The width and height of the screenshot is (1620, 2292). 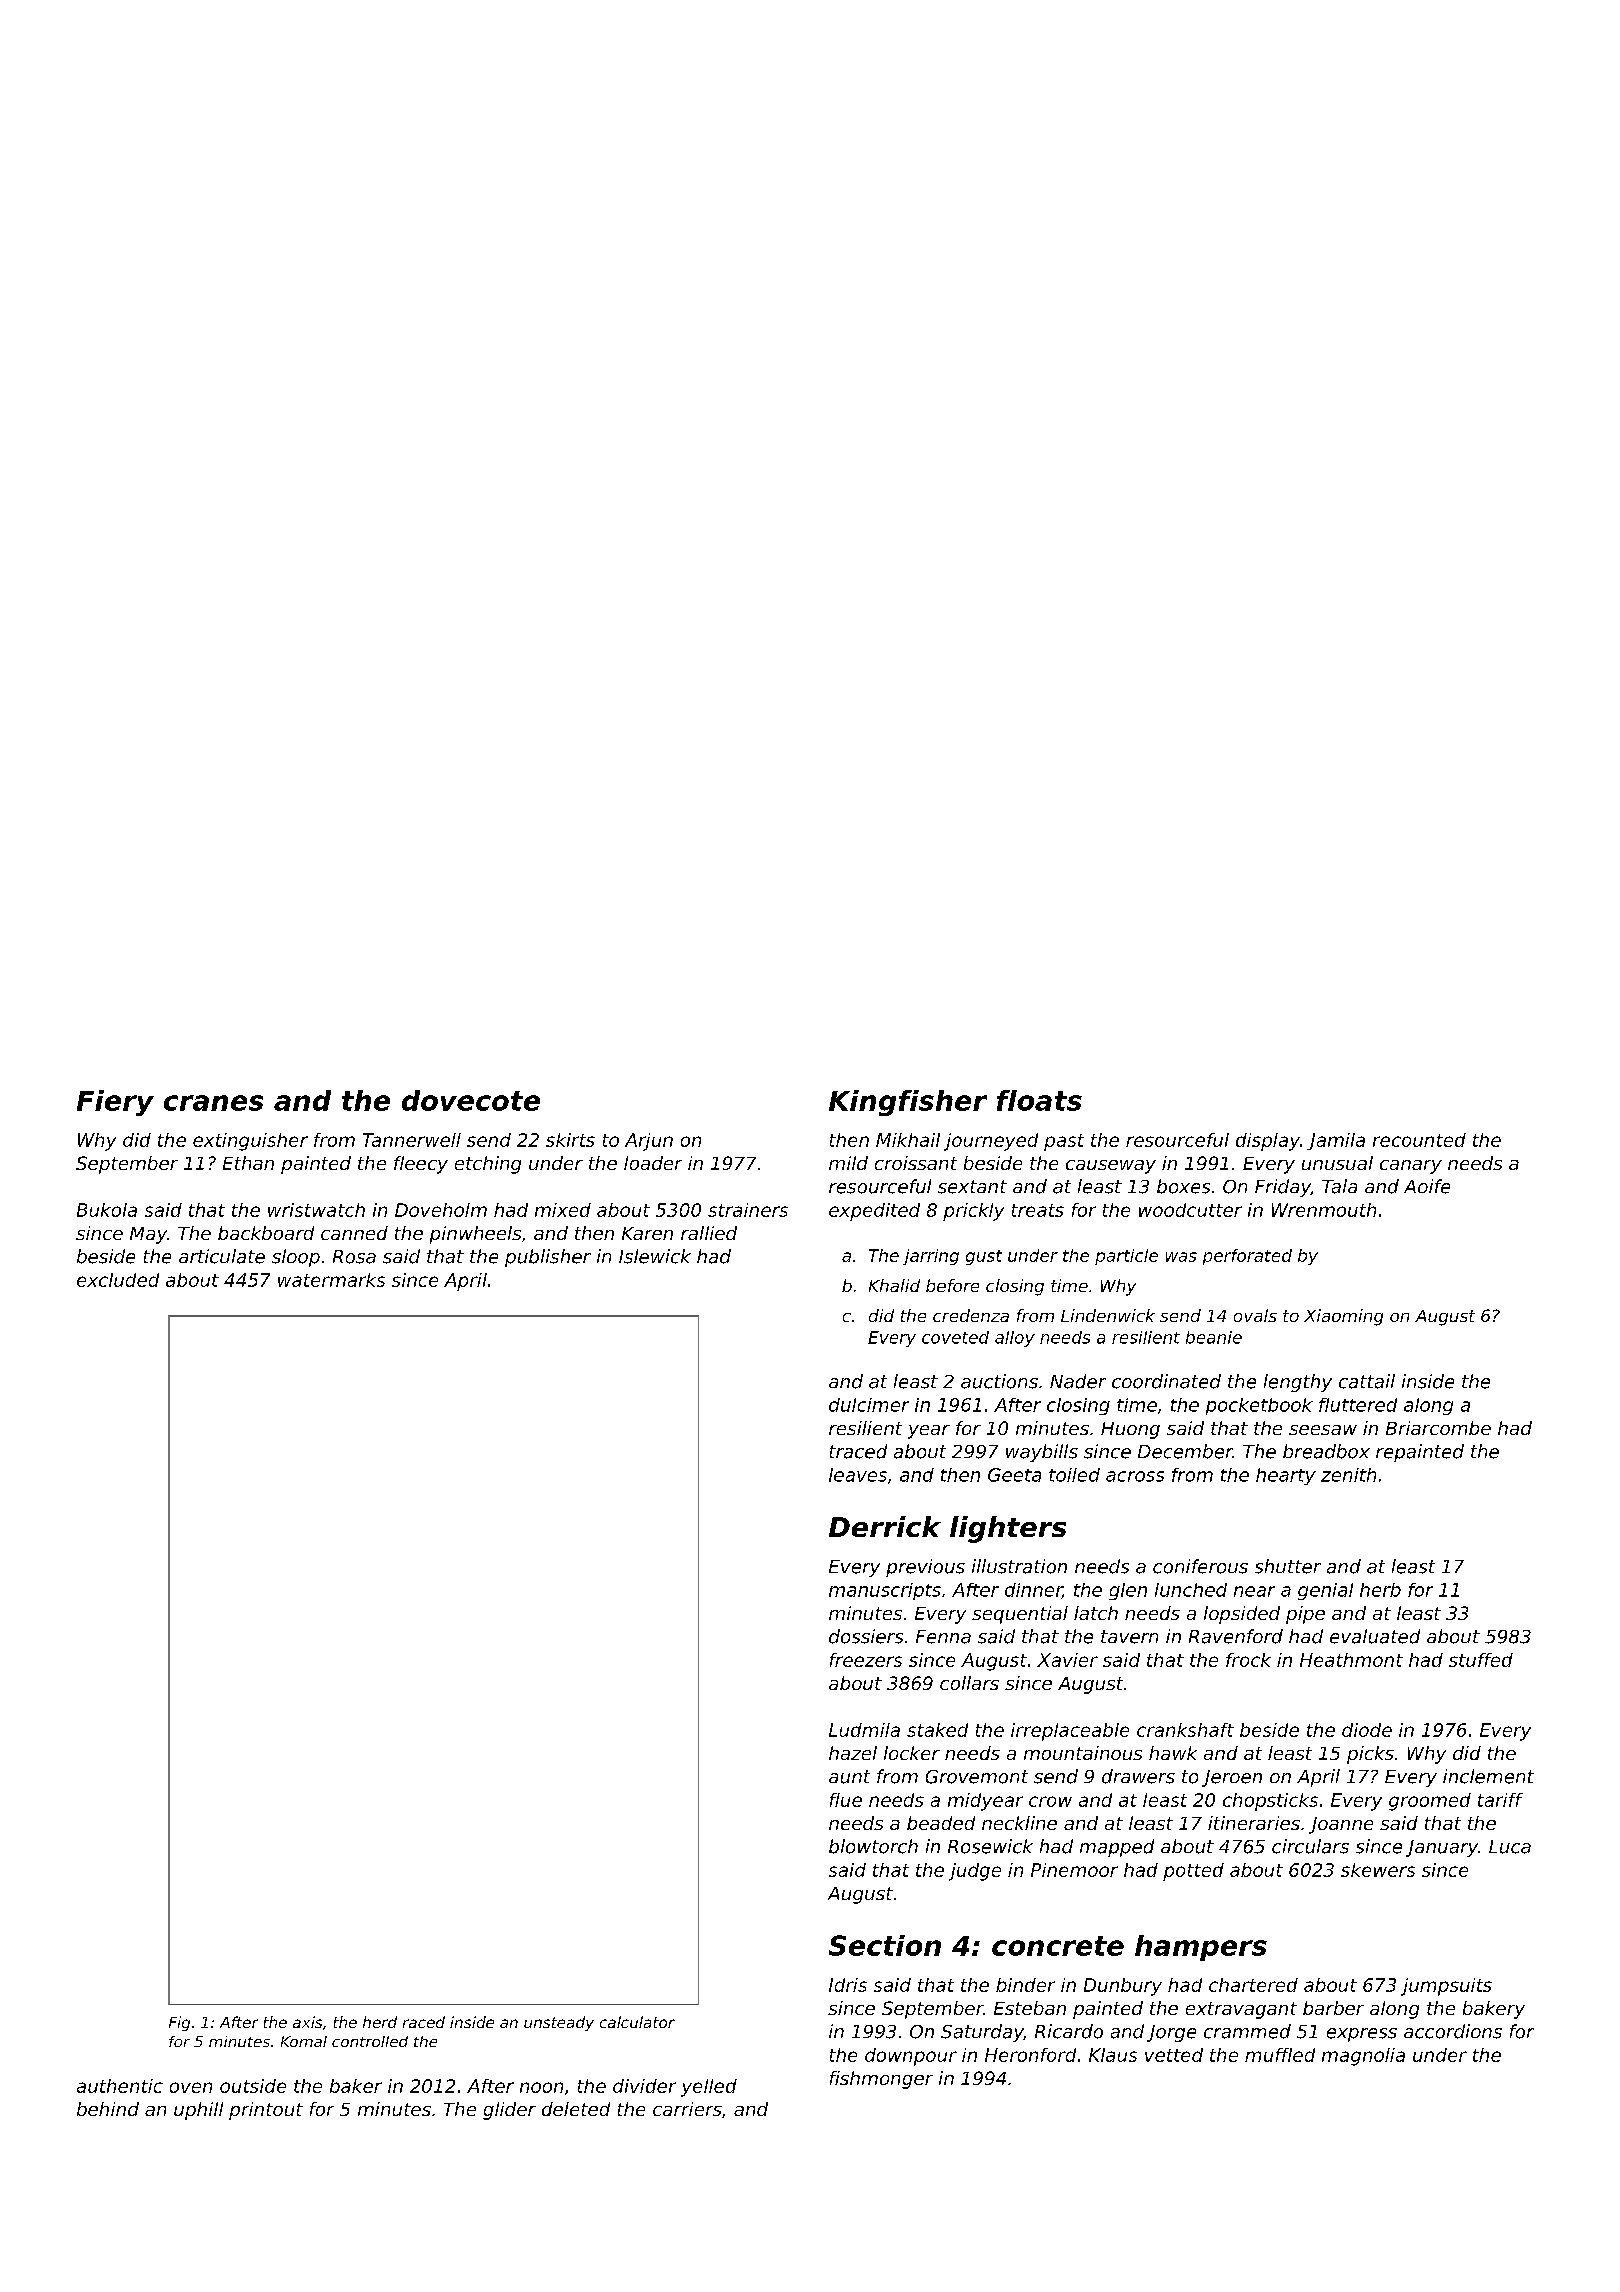 What do you see at coordinates (1323, 1430) in the screenshot?
I see `seesaw` at bounding box center [1323, 1430].
